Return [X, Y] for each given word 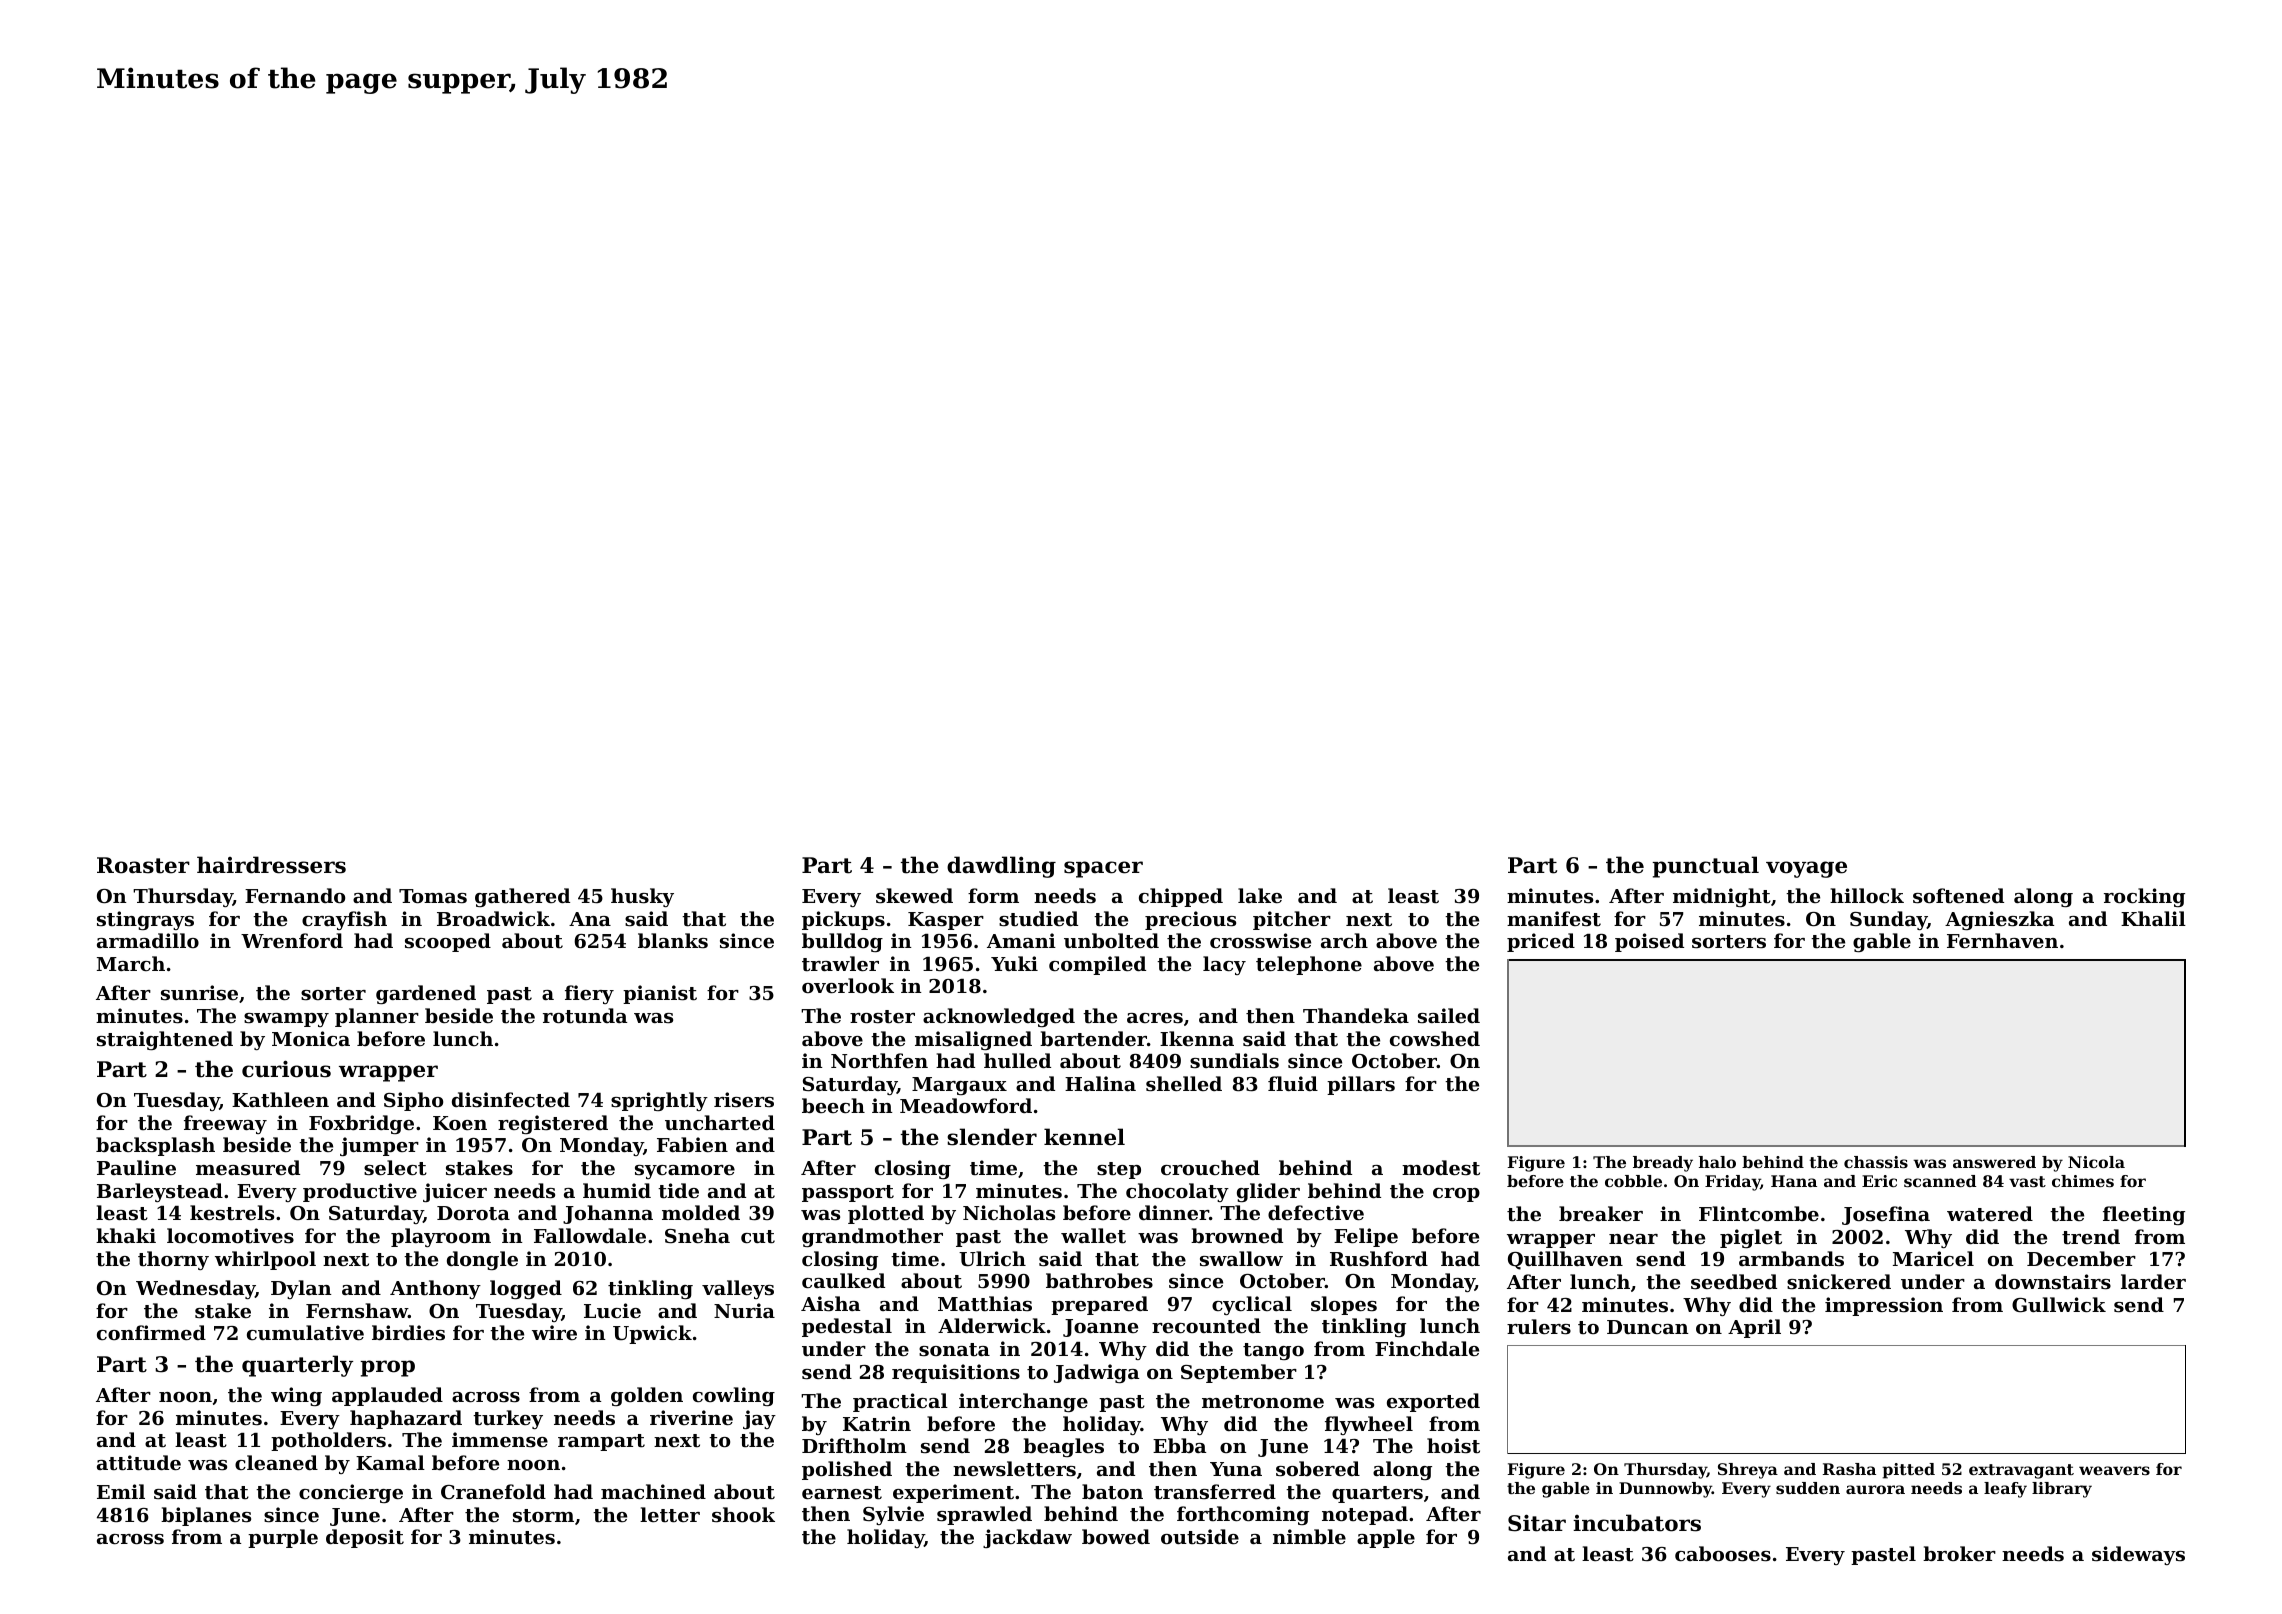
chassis [1876, 1162]
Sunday [1888, 920]
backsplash [155, 1146]
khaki [126, 1235]
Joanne [1100, 1328]
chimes [2083, 1181]
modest [1441, 1167]
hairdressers [271, 865]
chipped [1181, 897]
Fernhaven [2002, 940]
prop [387, 1368]
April [1754, 1328]
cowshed [1435, 1038]
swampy [286, 1020]
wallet [1093, 1236]
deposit [365, 1538]
